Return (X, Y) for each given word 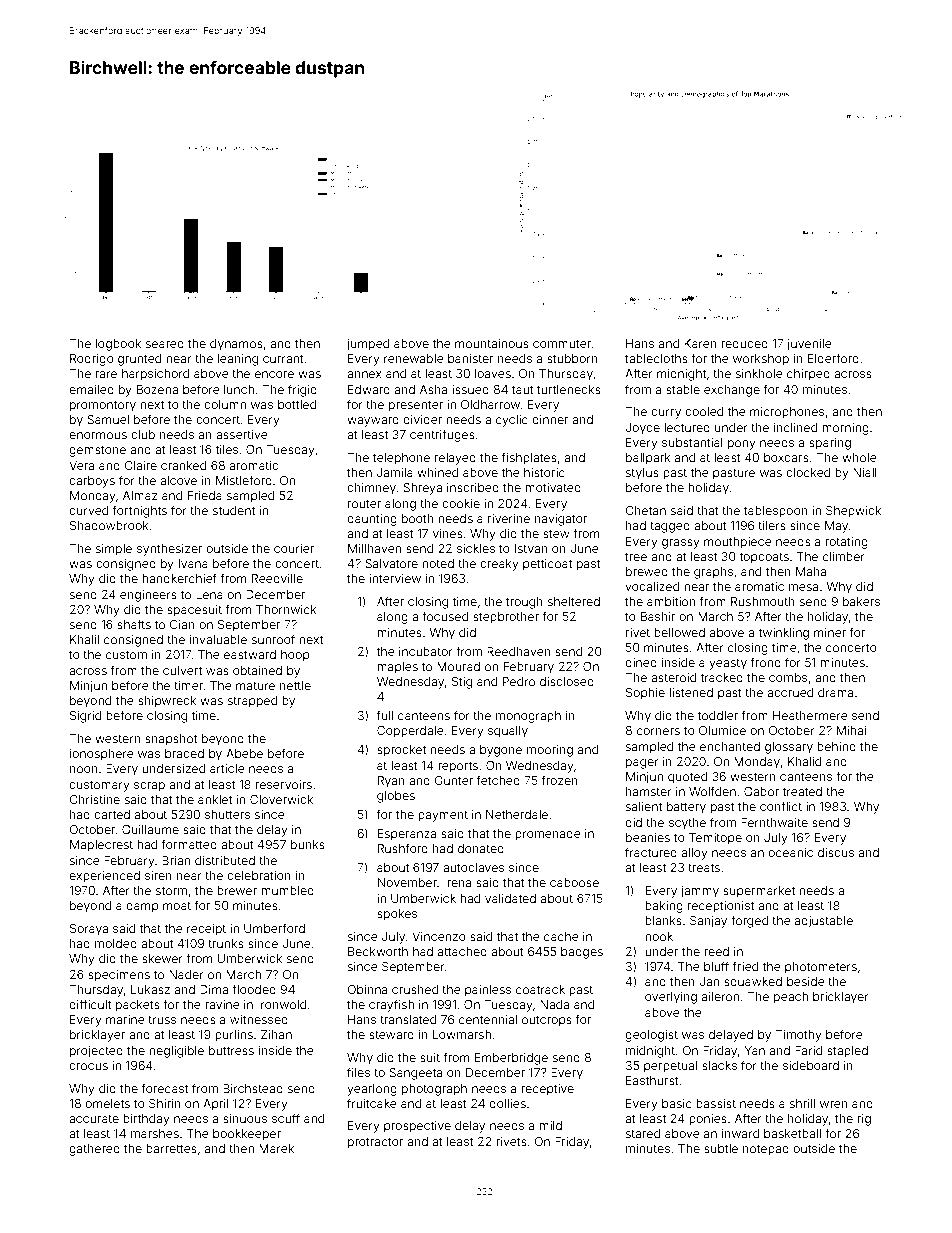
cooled (704, 411)
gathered (94, 1150)
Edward (369, 389)
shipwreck (167, 702)
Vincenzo (439, 936)
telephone (401, 459)
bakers (861, 601)
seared (165, 343)
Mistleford (244, 480)
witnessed (259, 1019)
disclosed (567, 681)
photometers (821, 968)
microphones (787, 413)
